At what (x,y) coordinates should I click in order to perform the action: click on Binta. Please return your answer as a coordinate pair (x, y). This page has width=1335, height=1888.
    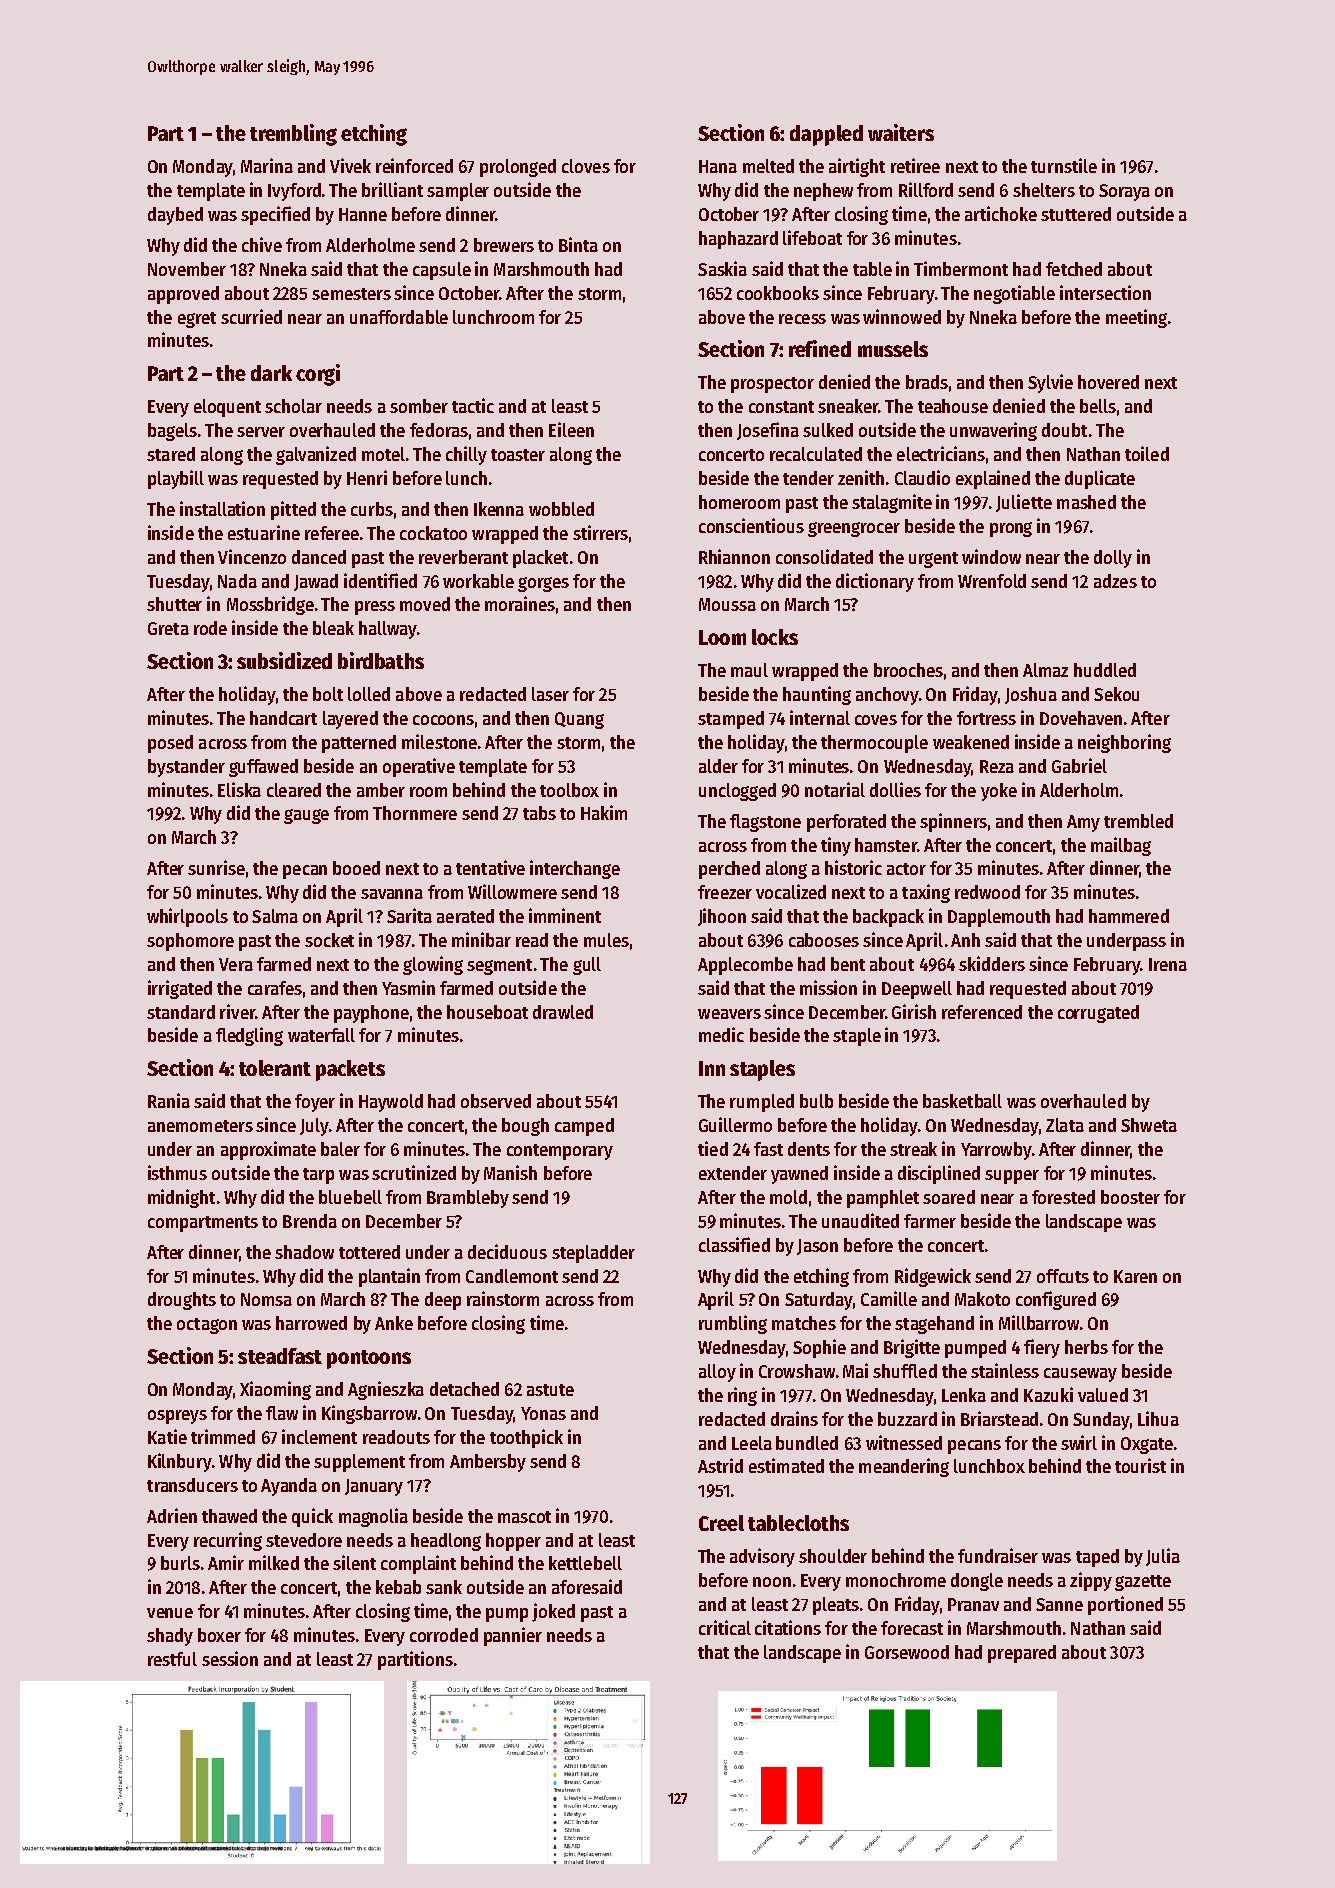
    Looking at the image, I should click on (578, 244).
